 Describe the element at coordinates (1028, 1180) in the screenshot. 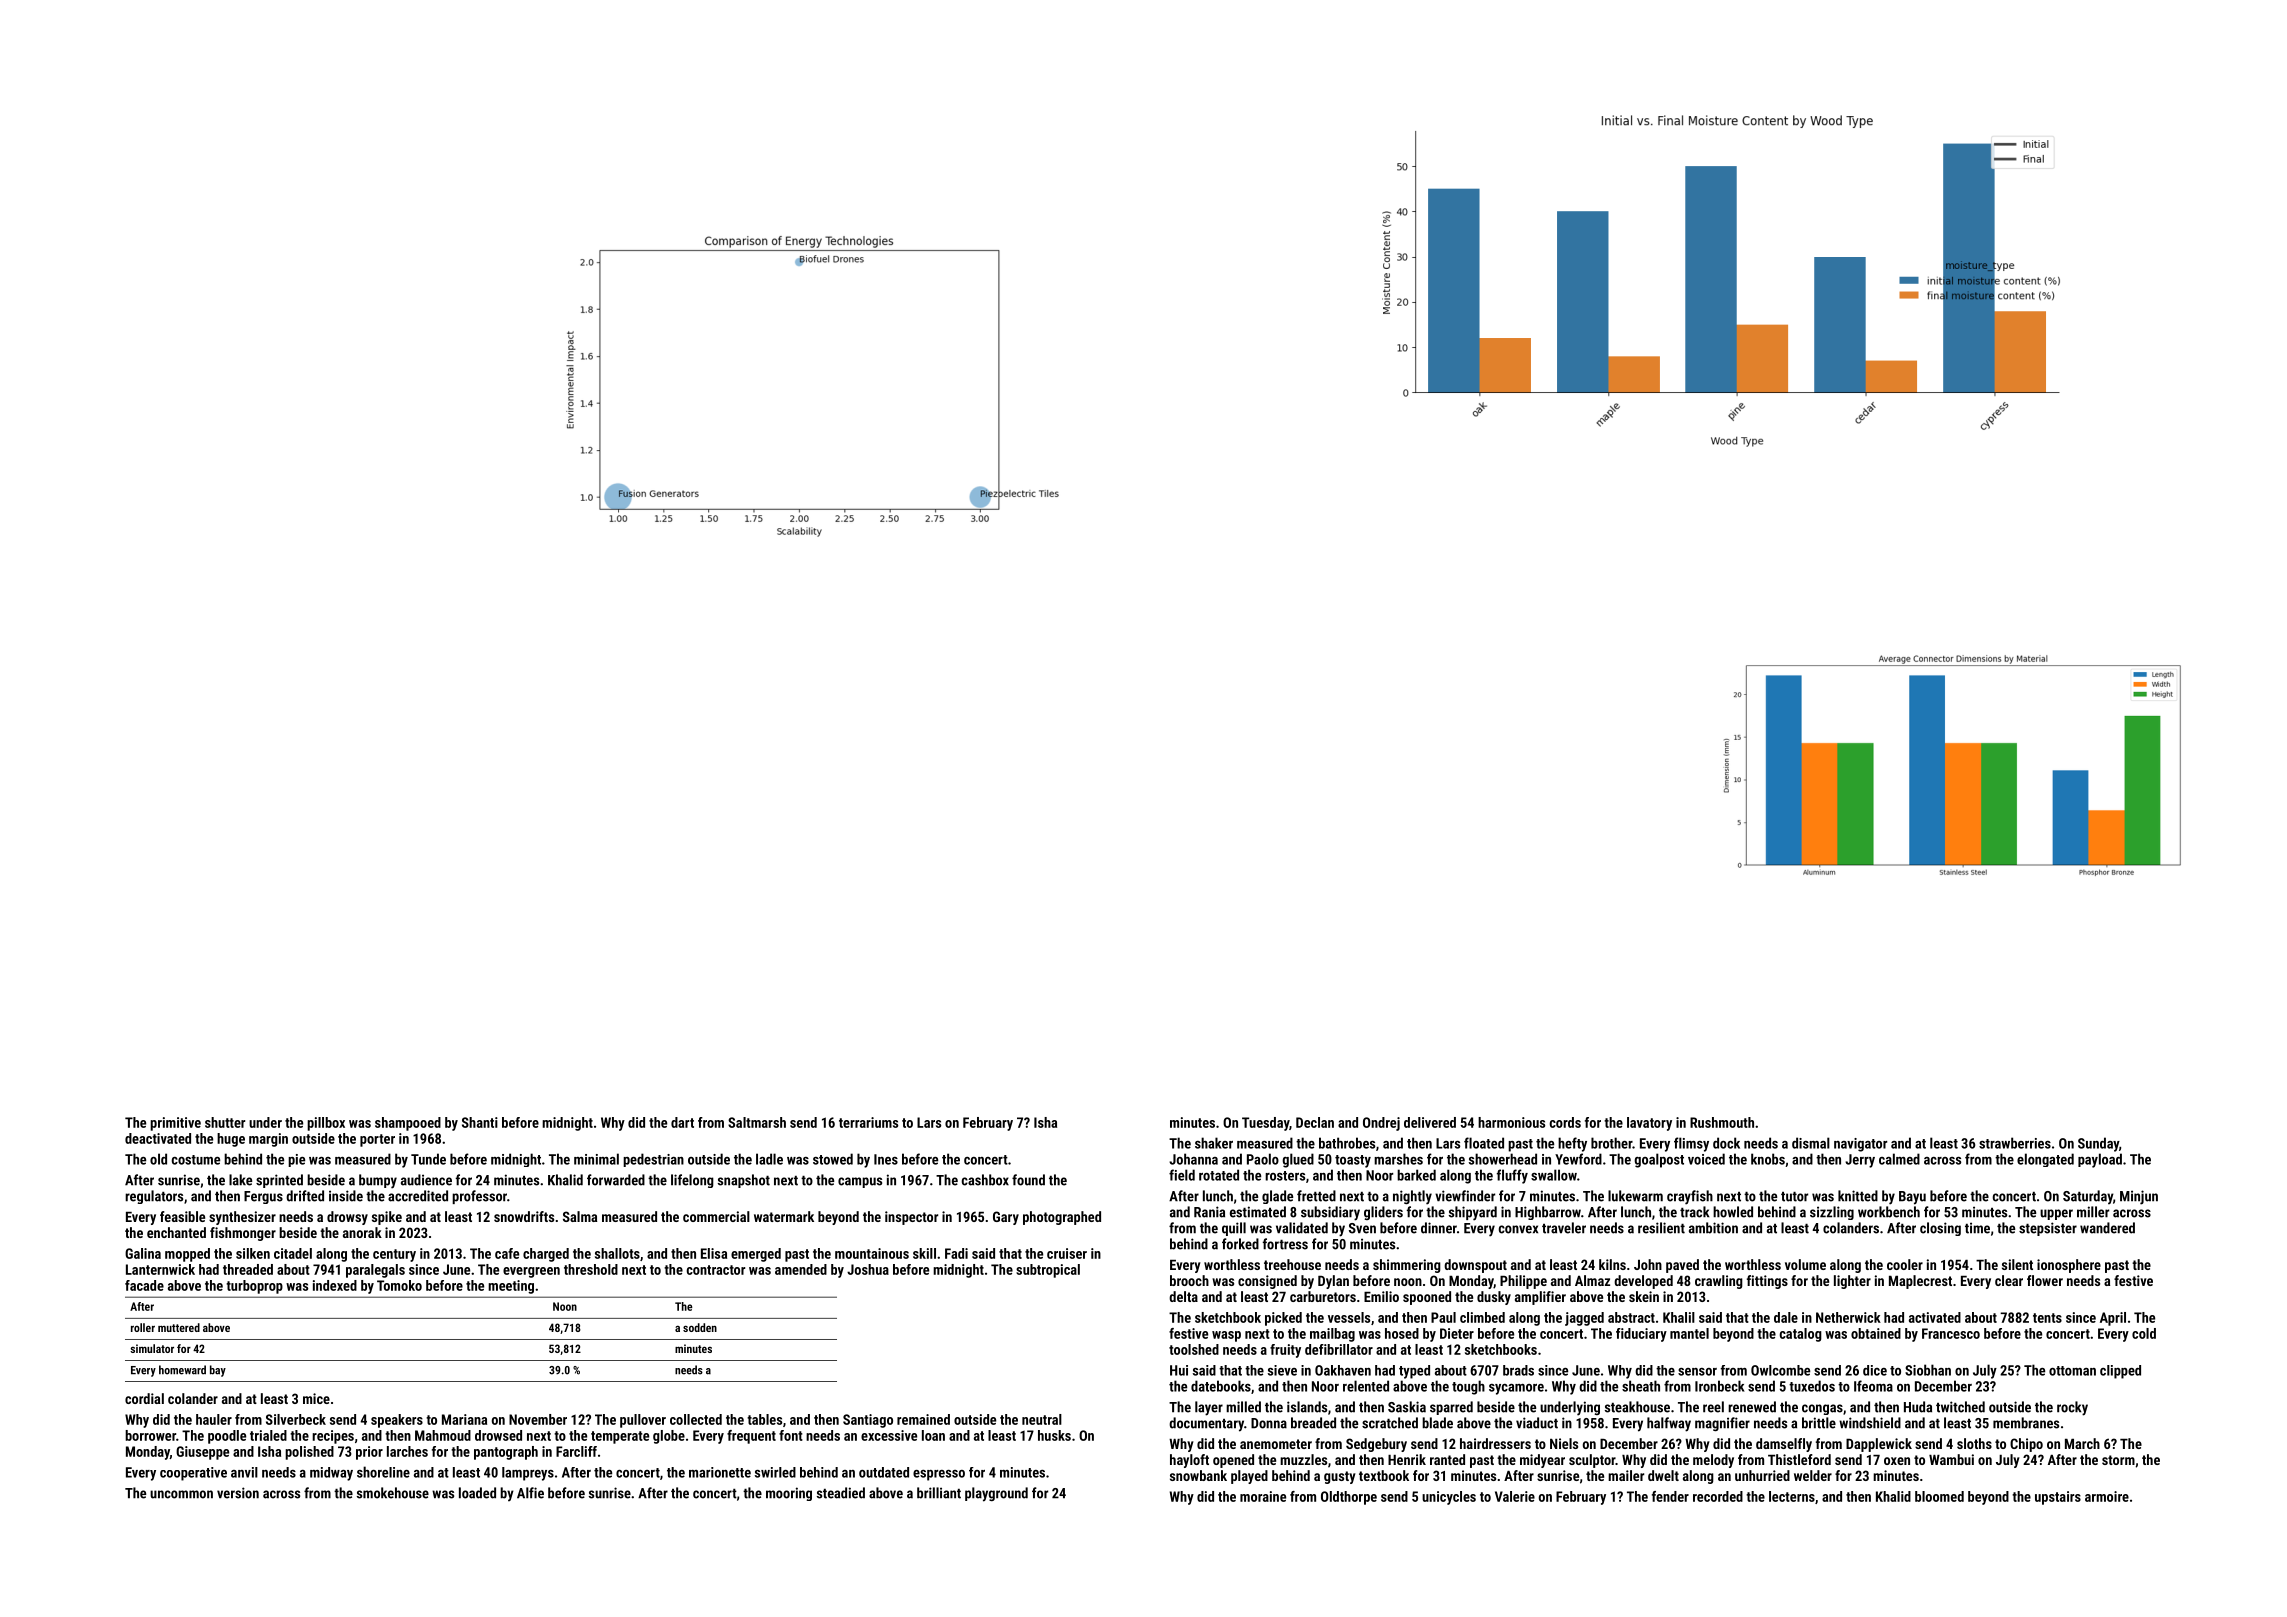

I see `found` at that location.
